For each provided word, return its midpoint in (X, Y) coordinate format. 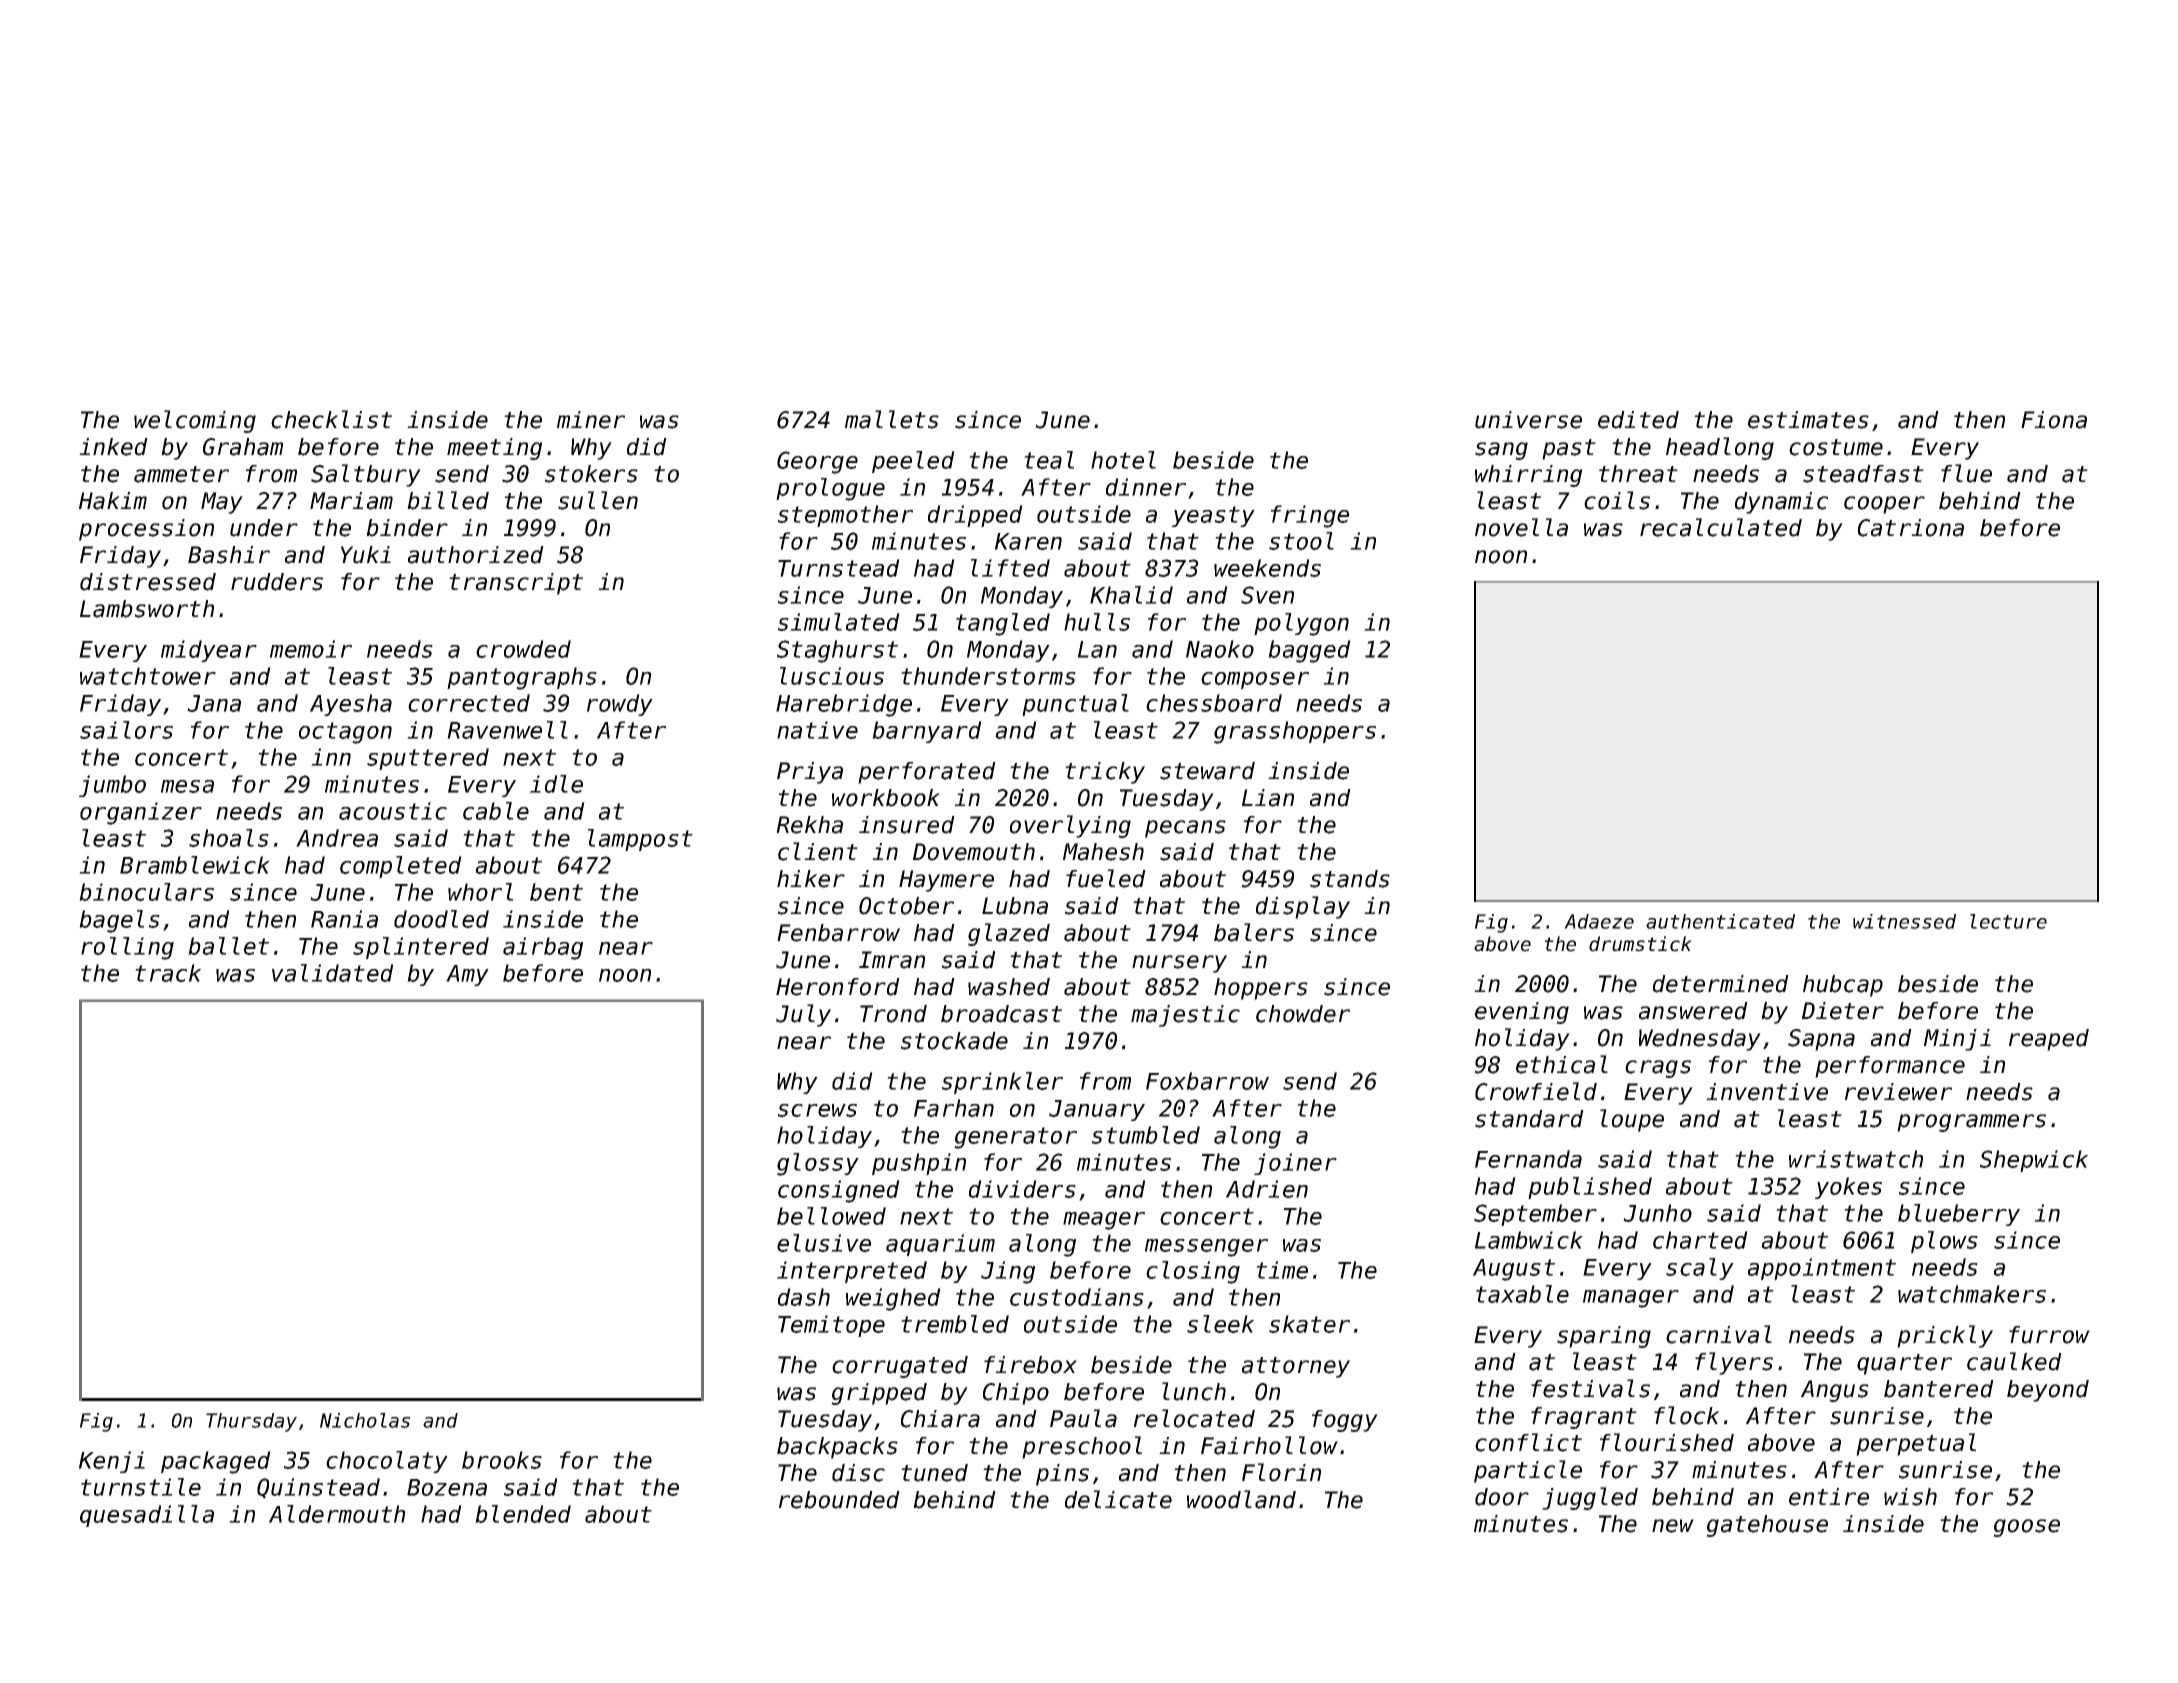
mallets (892, 419)
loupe (1632, 1120)
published (1590, 1188)
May (222, 503)
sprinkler (1002, 1083)
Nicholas (365, 1420)
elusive (824, 1243)
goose (2026, 1528)
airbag (543, 948)
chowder (1303, 1014)
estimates (1808, 420)
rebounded (839, 1500)
